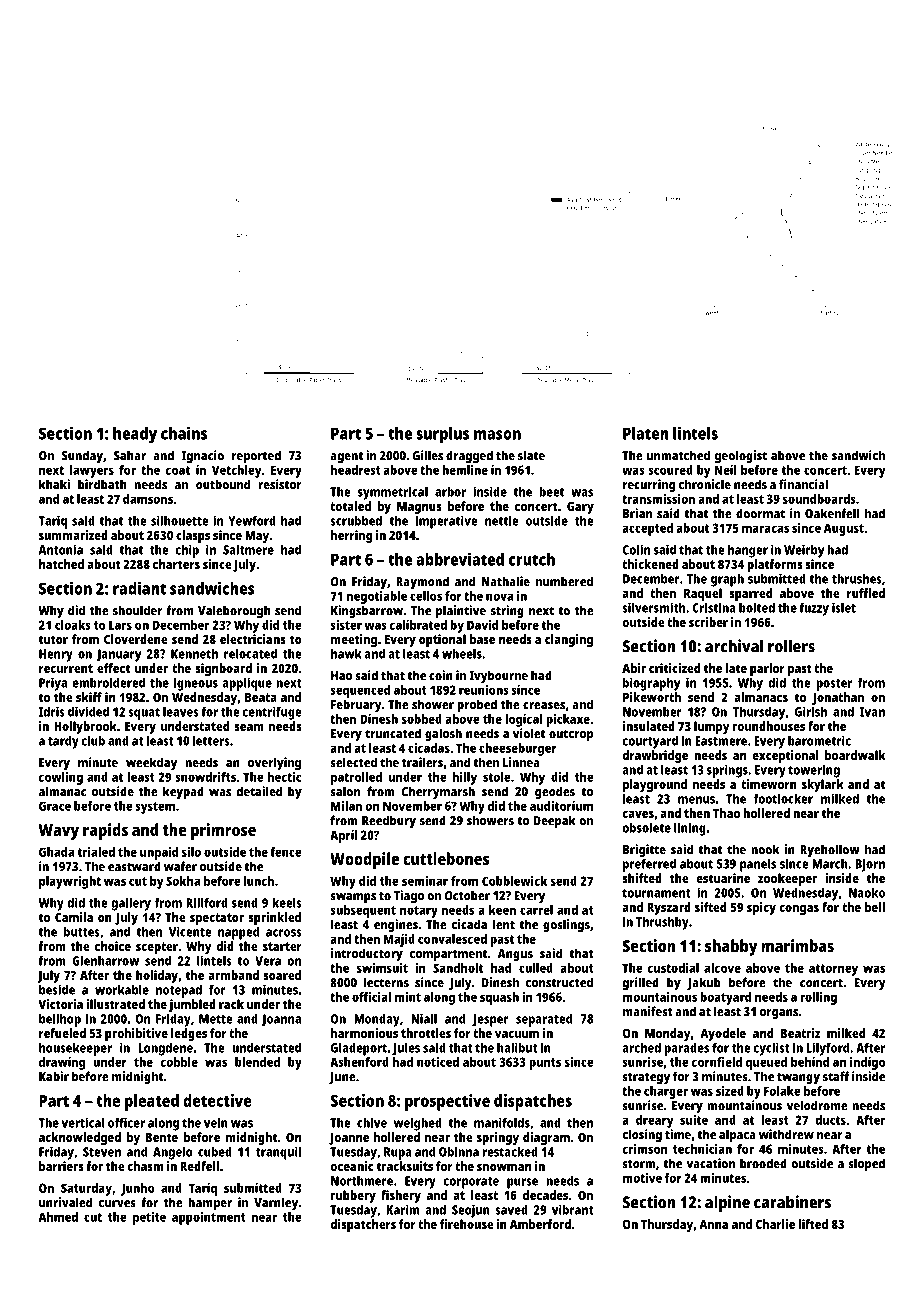  Describe the element at coordinates (522, 1183) in the screenshot. I see `purse` at that location.
